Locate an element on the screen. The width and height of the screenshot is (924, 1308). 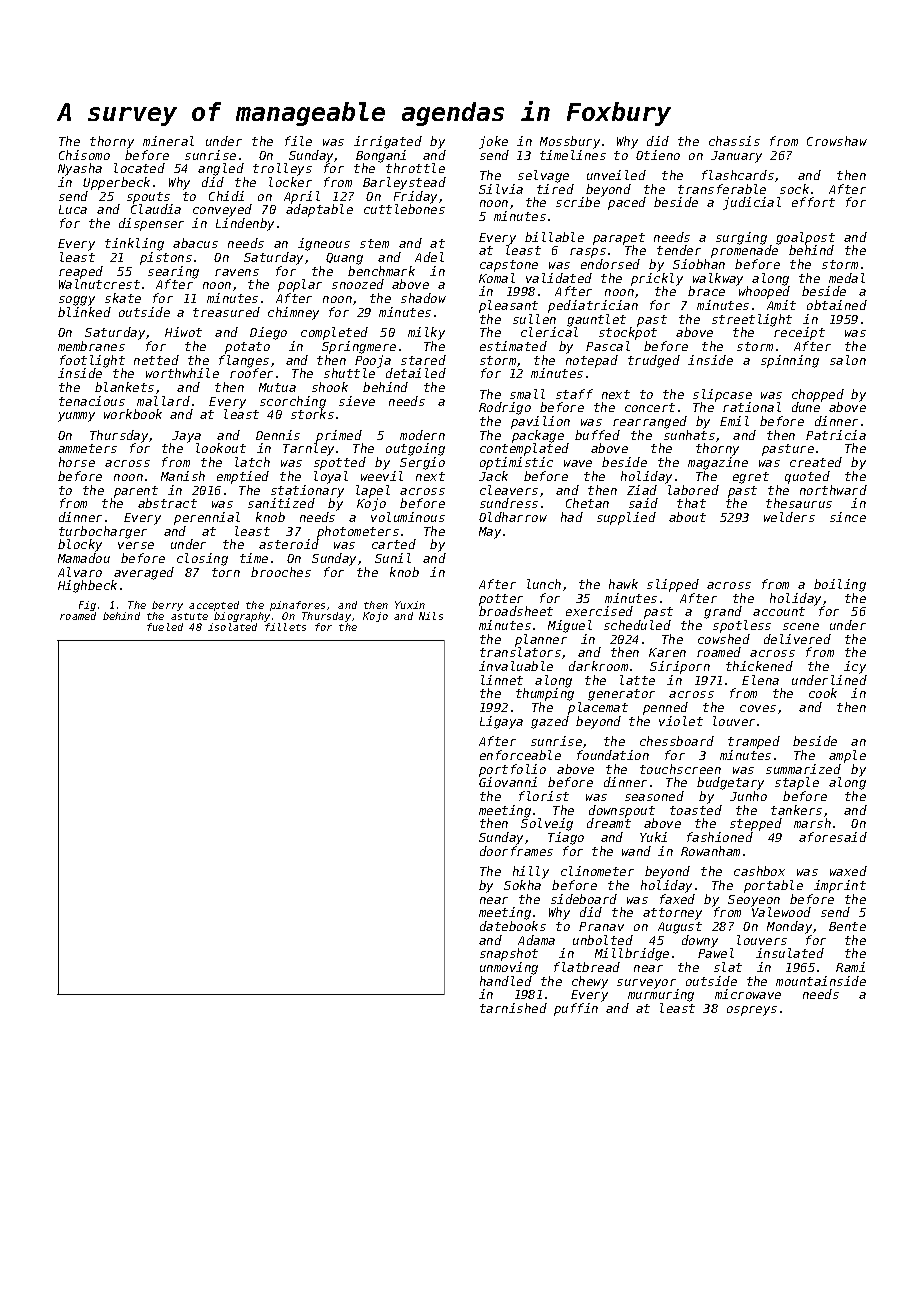
datebooks is located at coordinates (513, 926).
